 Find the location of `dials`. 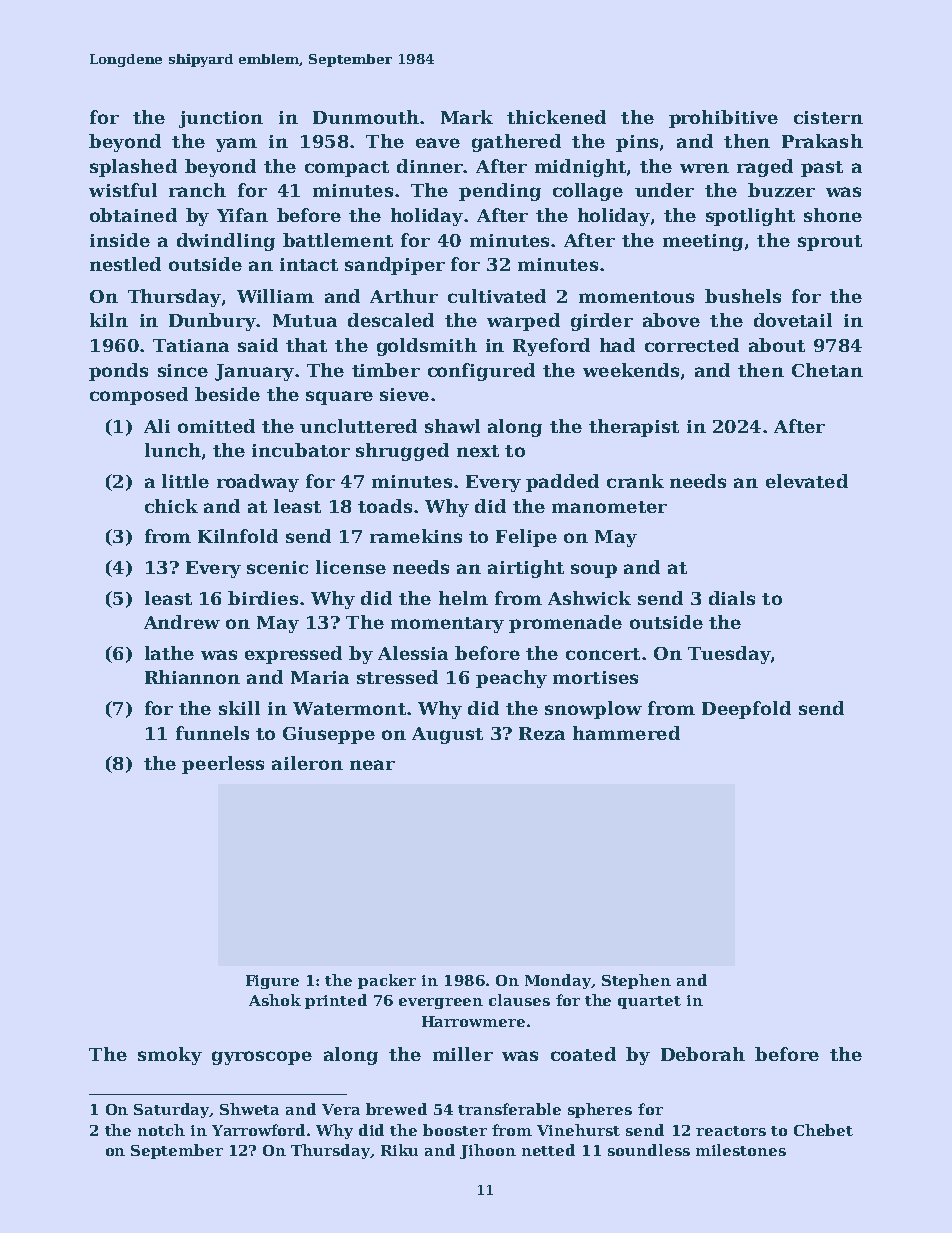

dials is located at coordinates (732, 598).
